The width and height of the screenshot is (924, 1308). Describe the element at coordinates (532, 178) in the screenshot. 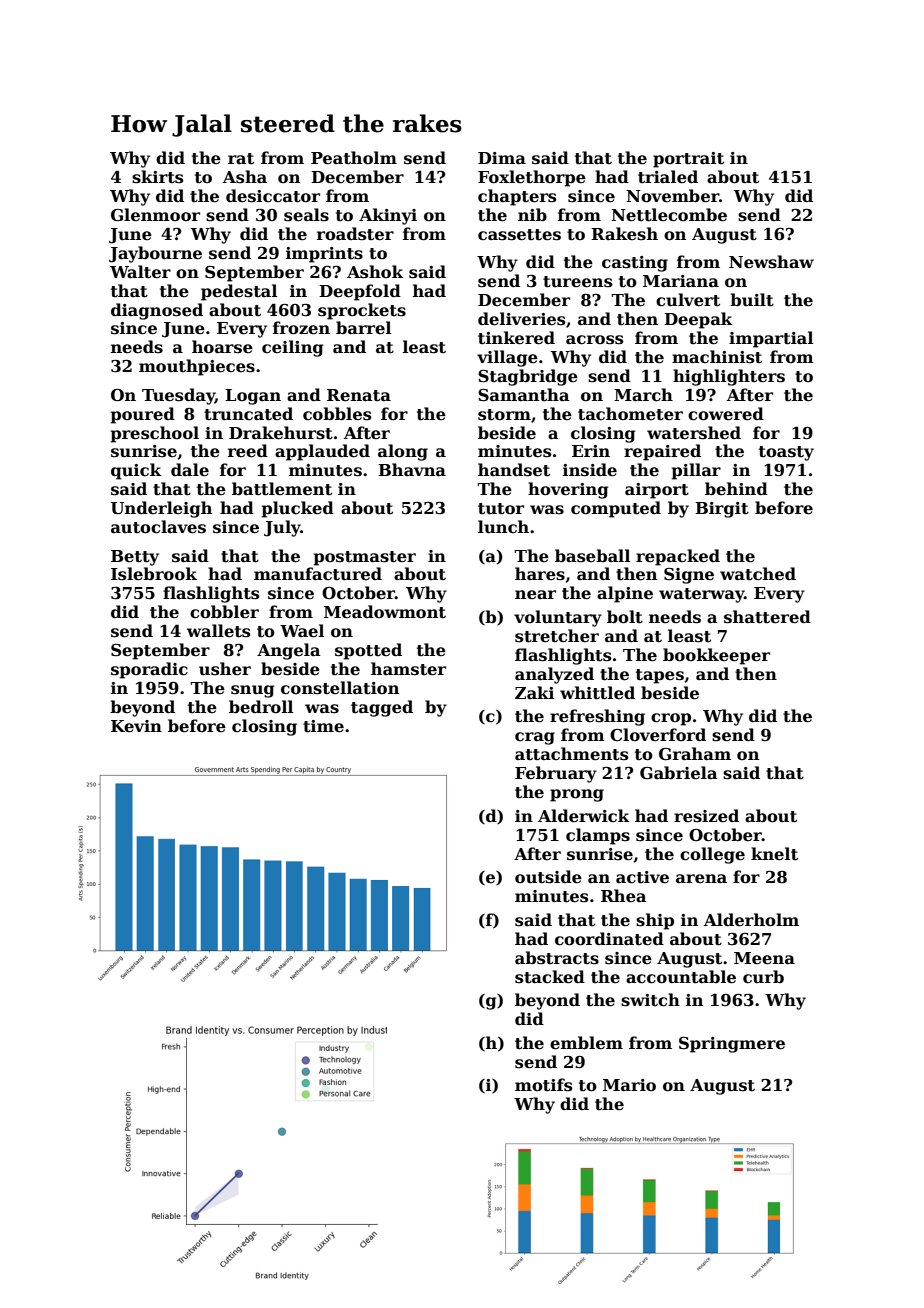

I see `Foxlethorpe` at that location.
